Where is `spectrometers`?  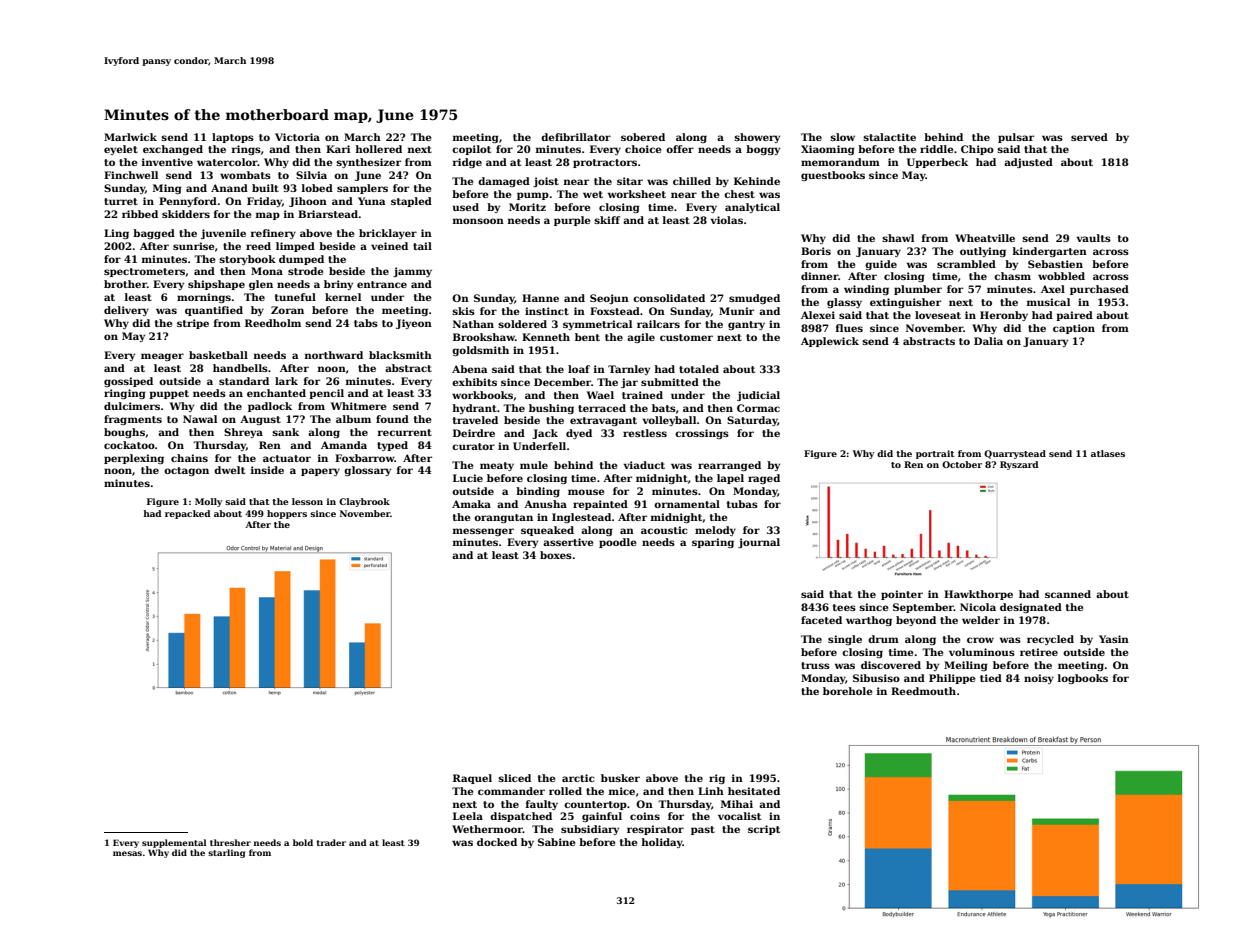 spectrometers is located at coordinates (144, 272).
